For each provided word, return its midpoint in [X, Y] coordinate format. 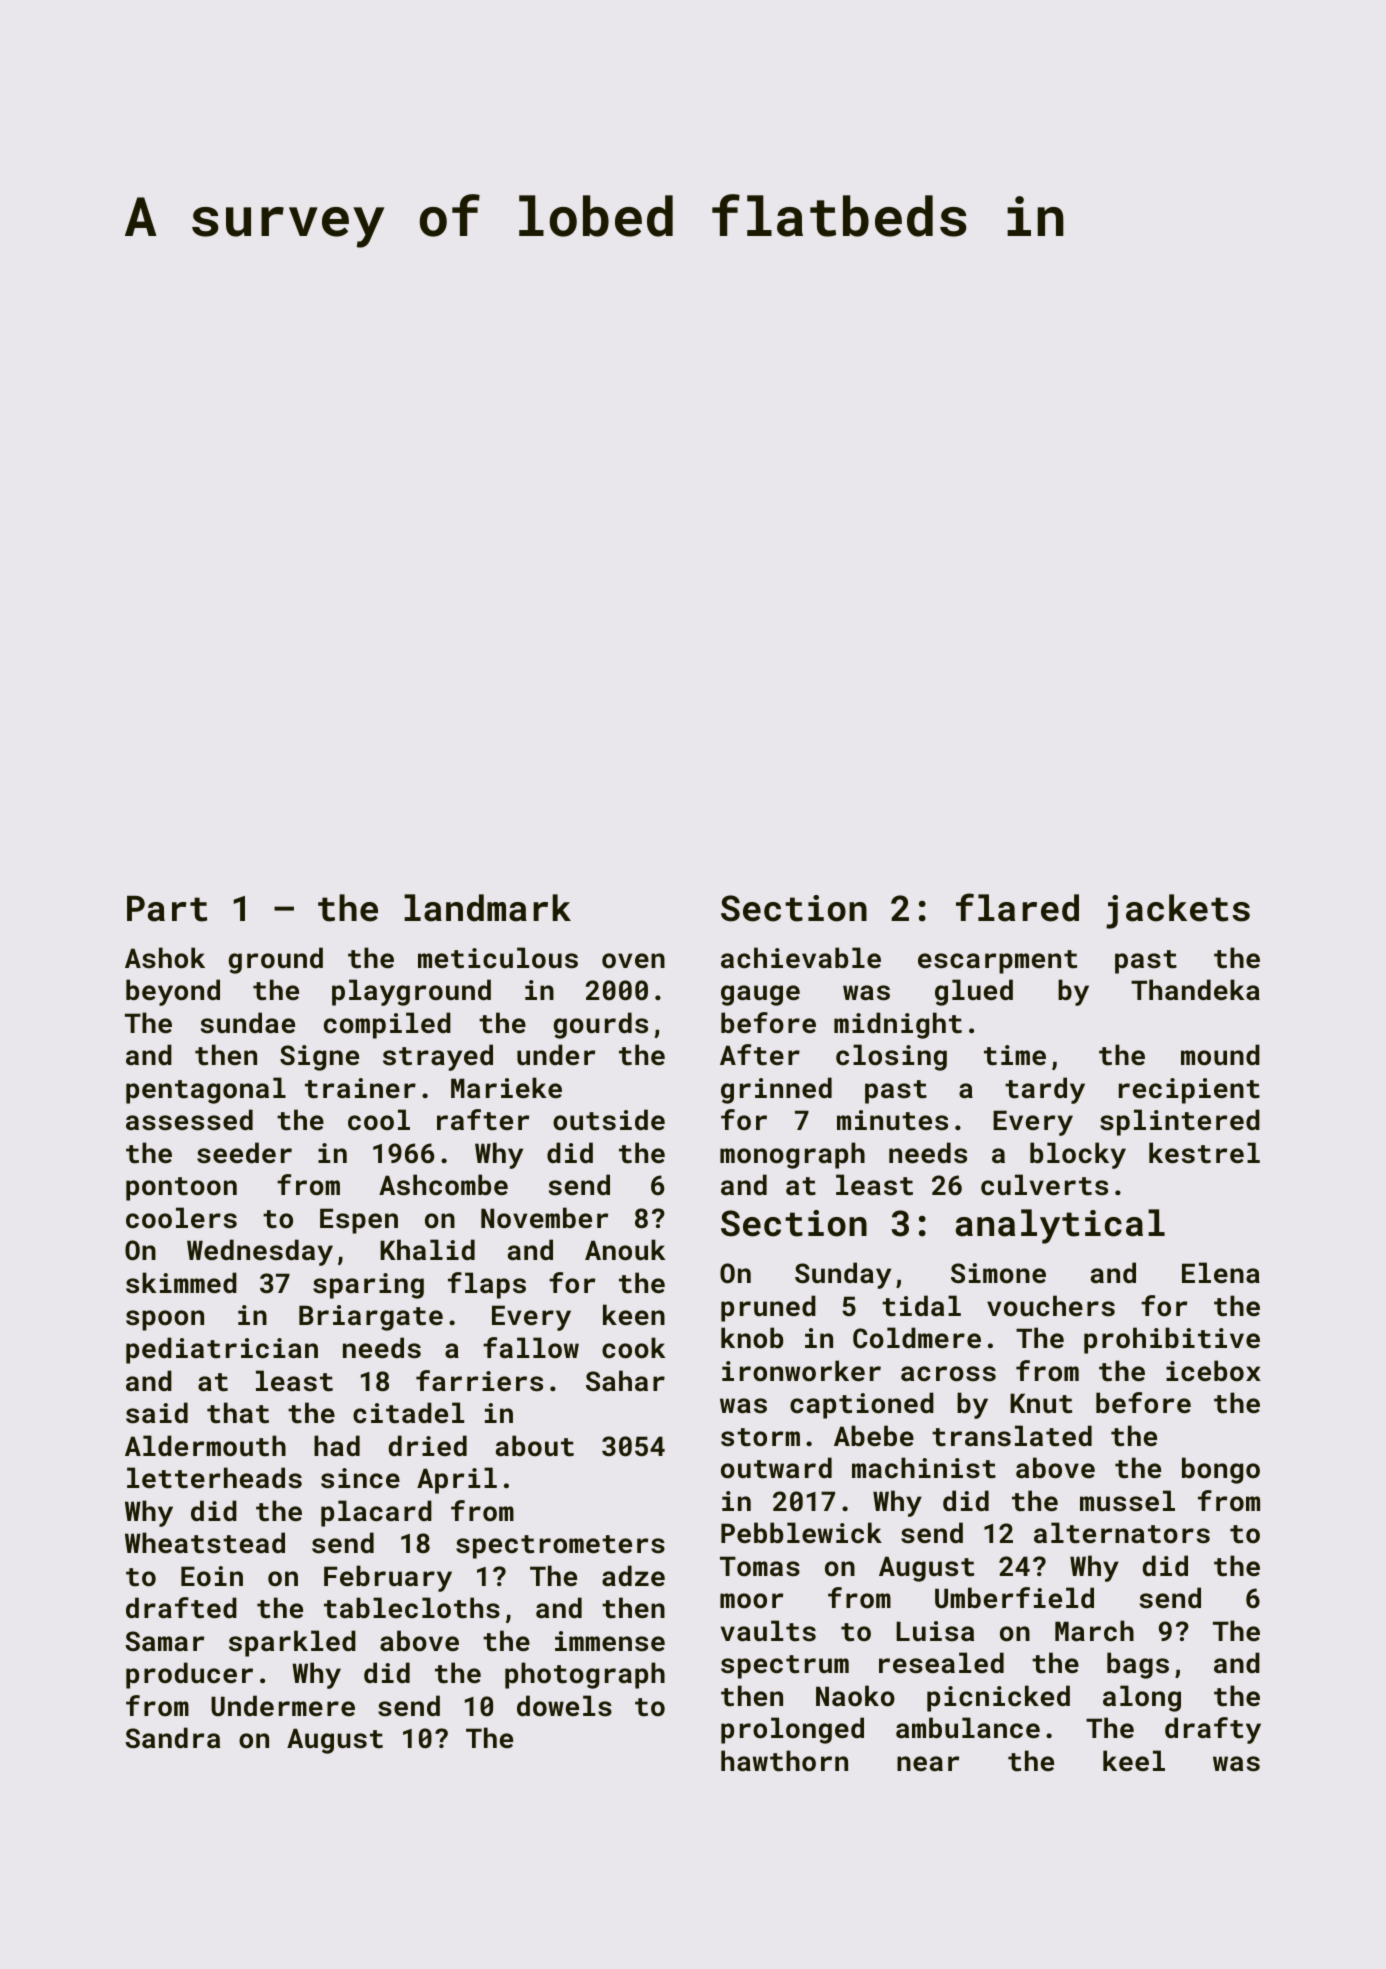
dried [427, 1445]
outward [776, 1468]
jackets [1178, 911]
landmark [487, 908]
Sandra [172, 1737]
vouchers [1051, 1306]
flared [1017, 907]
